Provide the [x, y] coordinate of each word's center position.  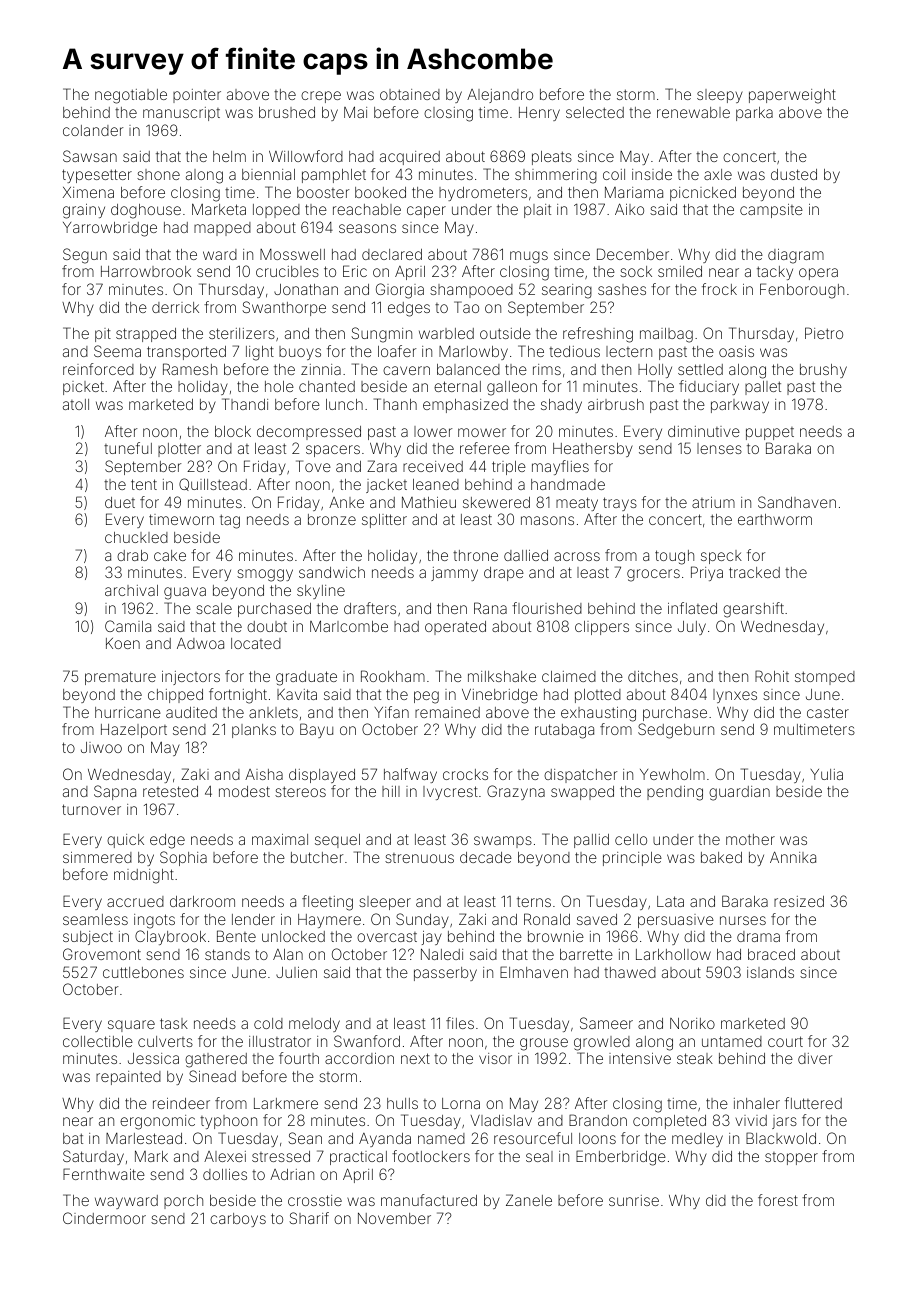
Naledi [442, 954]
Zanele [529, 1200]
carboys [238, 1220]
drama [758, 936]
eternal [457, 386]
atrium [713, 502]
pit [103, 335]
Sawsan [90, 156]
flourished [547, 608]
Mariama [634, 192]
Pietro [824, 333]
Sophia [183, 858]
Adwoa [200, 643]
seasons [367, 228]
